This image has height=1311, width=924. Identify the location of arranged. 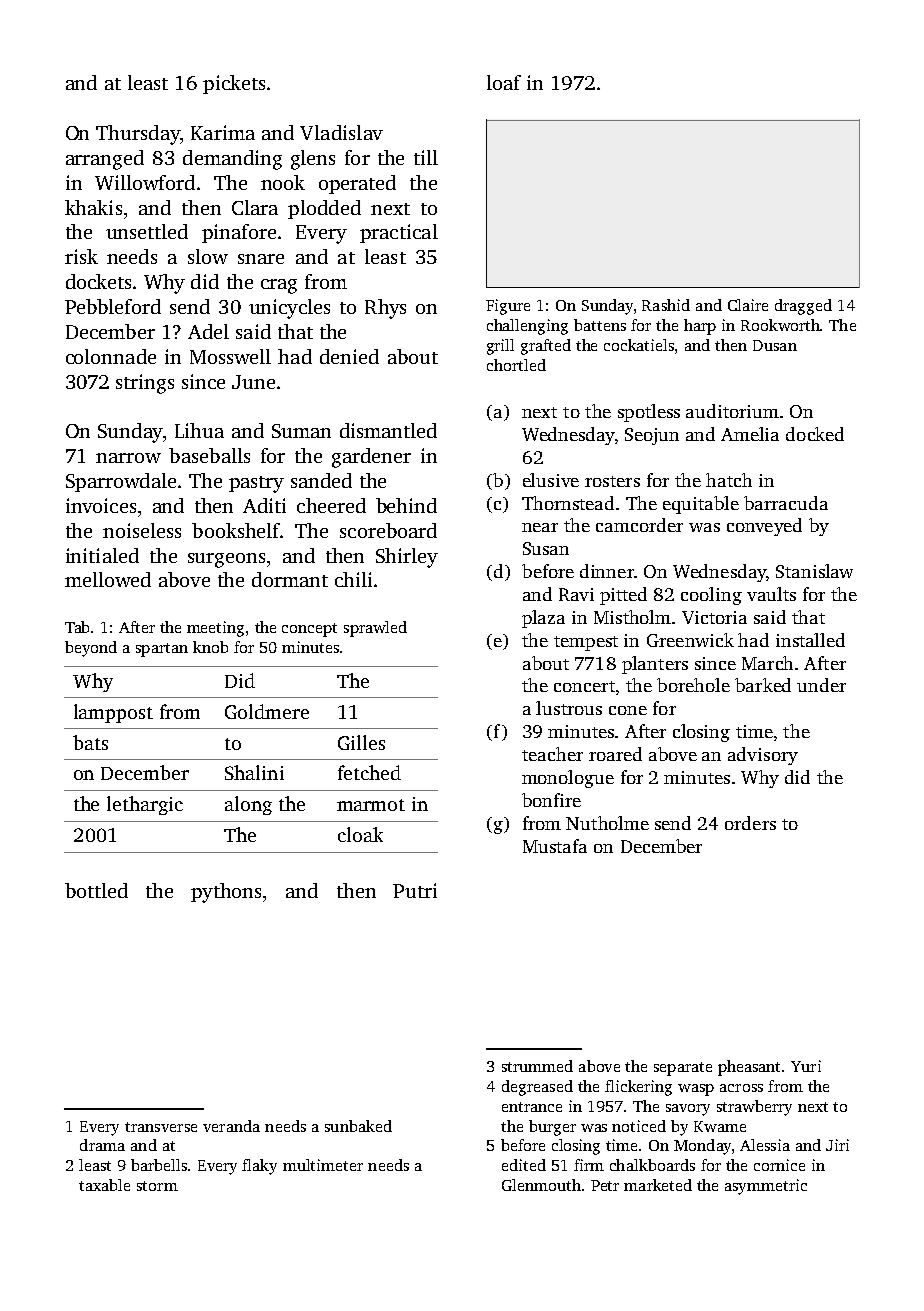
(105, 160).
